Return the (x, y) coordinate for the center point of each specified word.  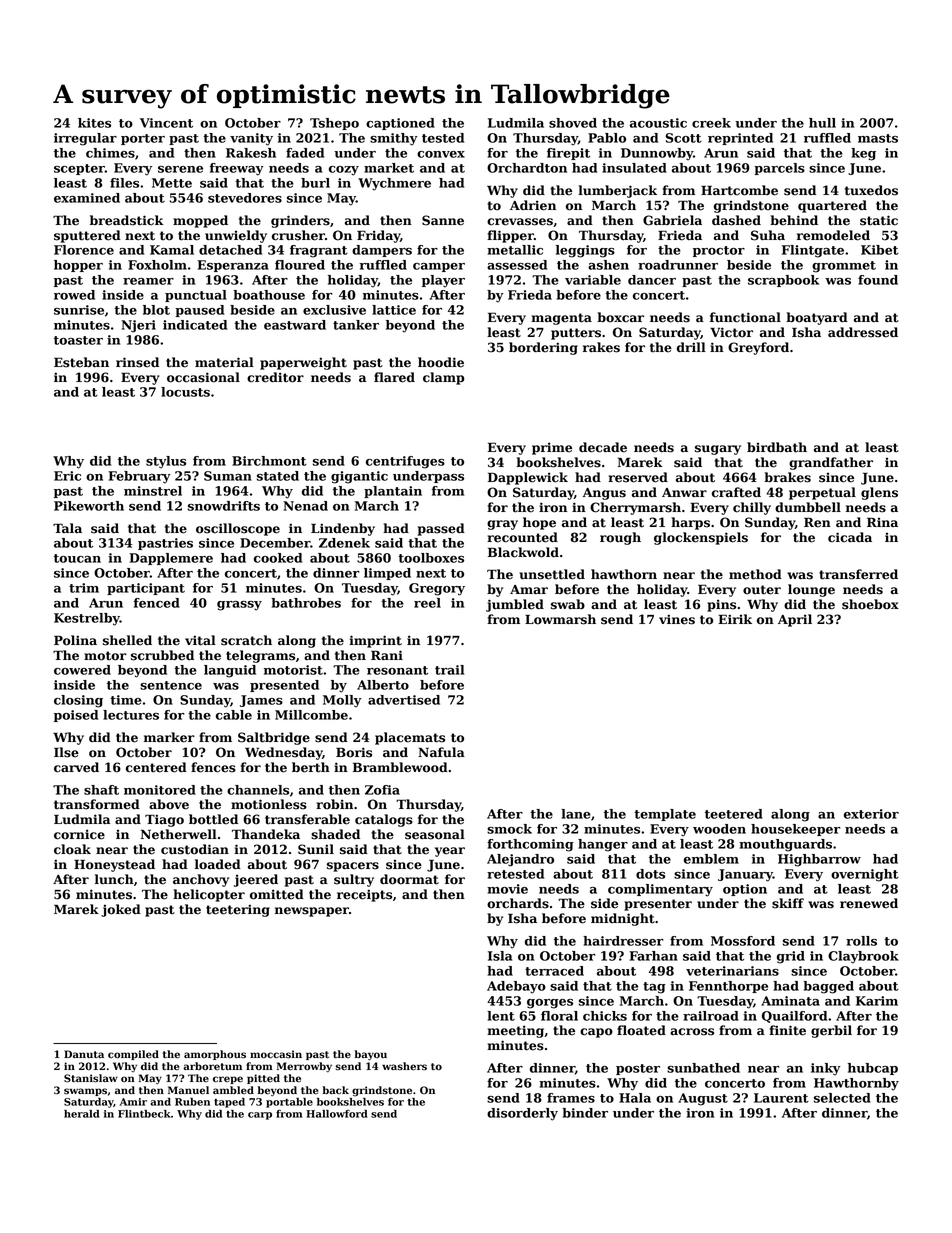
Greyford (758, 348)
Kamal (172, 250)
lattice (394, 310)
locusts (185, 392)
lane (576, 814)
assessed (517, 265)
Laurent (781, 1098)
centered (156, 767)
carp (260, 1116)
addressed (863, 332)
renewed (869, 903)
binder (585, 1113)
